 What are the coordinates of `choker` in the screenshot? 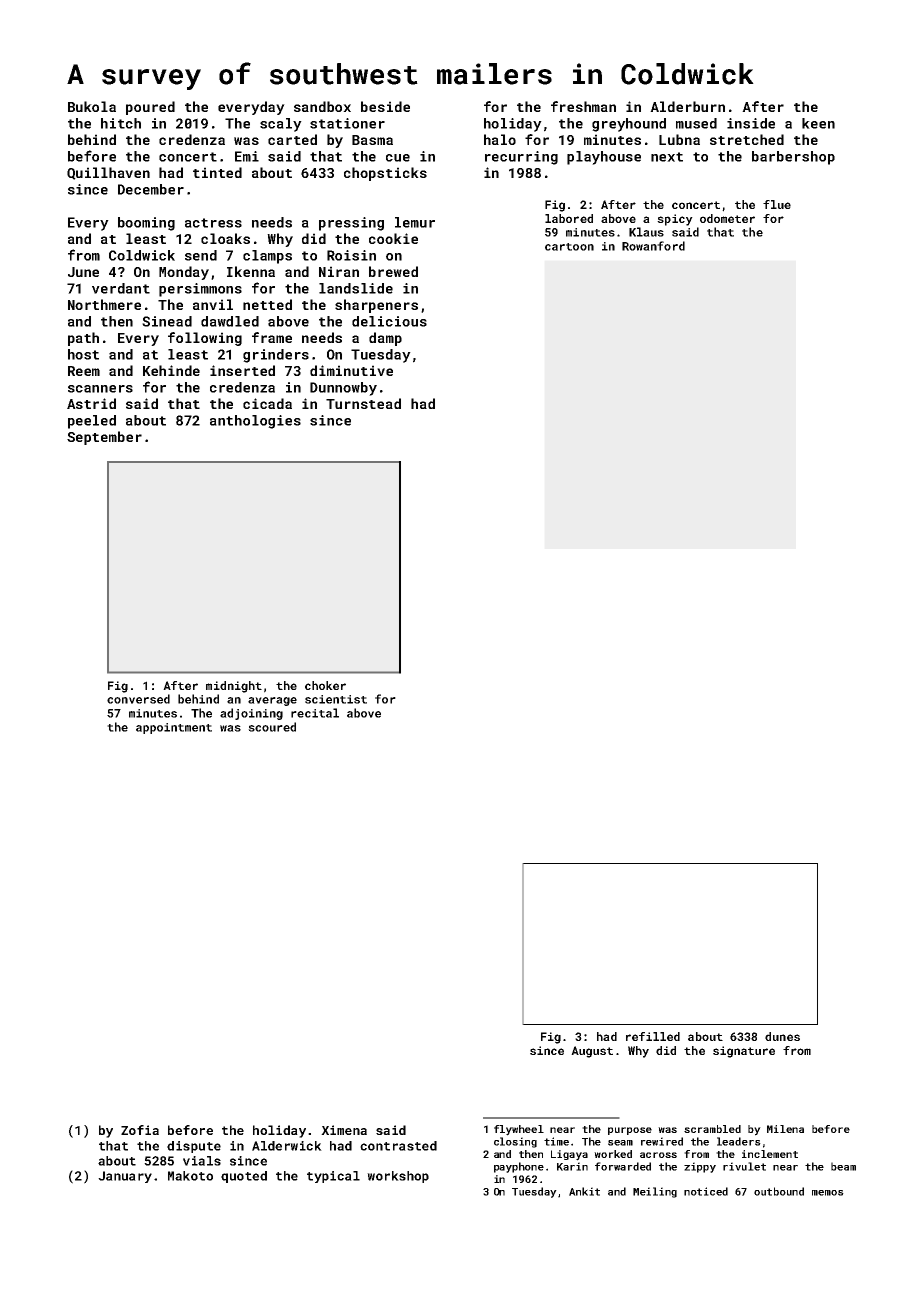 It's located at (325, 685).
